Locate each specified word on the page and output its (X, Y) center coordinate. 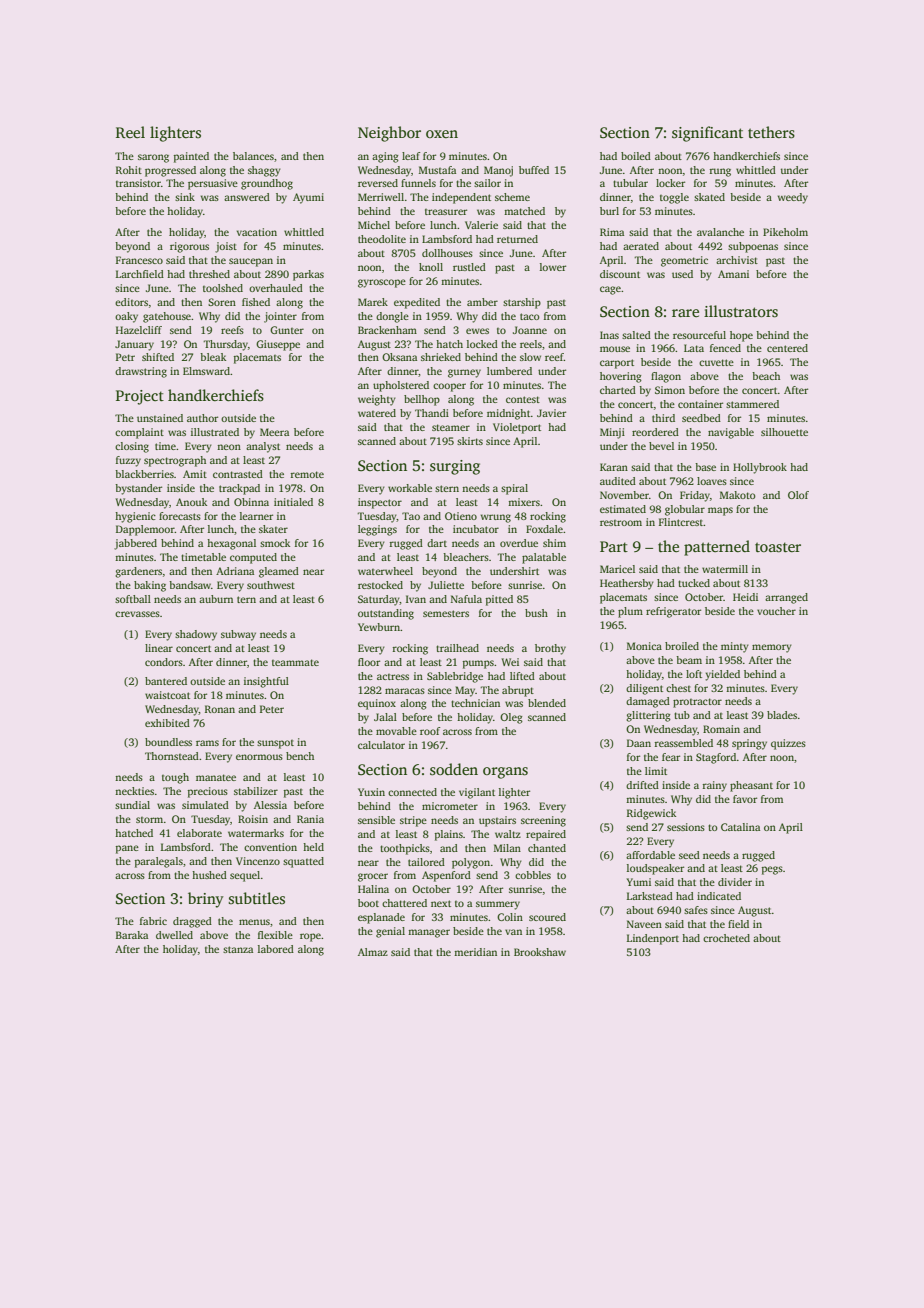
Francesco (139, 260)
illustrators (741, 311)
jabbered (135, 544)
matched (524, 211)
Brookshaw (540, 952)
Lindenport (653, 939)
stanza (238, 949)
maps (720, 511)
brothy (550, 649)
